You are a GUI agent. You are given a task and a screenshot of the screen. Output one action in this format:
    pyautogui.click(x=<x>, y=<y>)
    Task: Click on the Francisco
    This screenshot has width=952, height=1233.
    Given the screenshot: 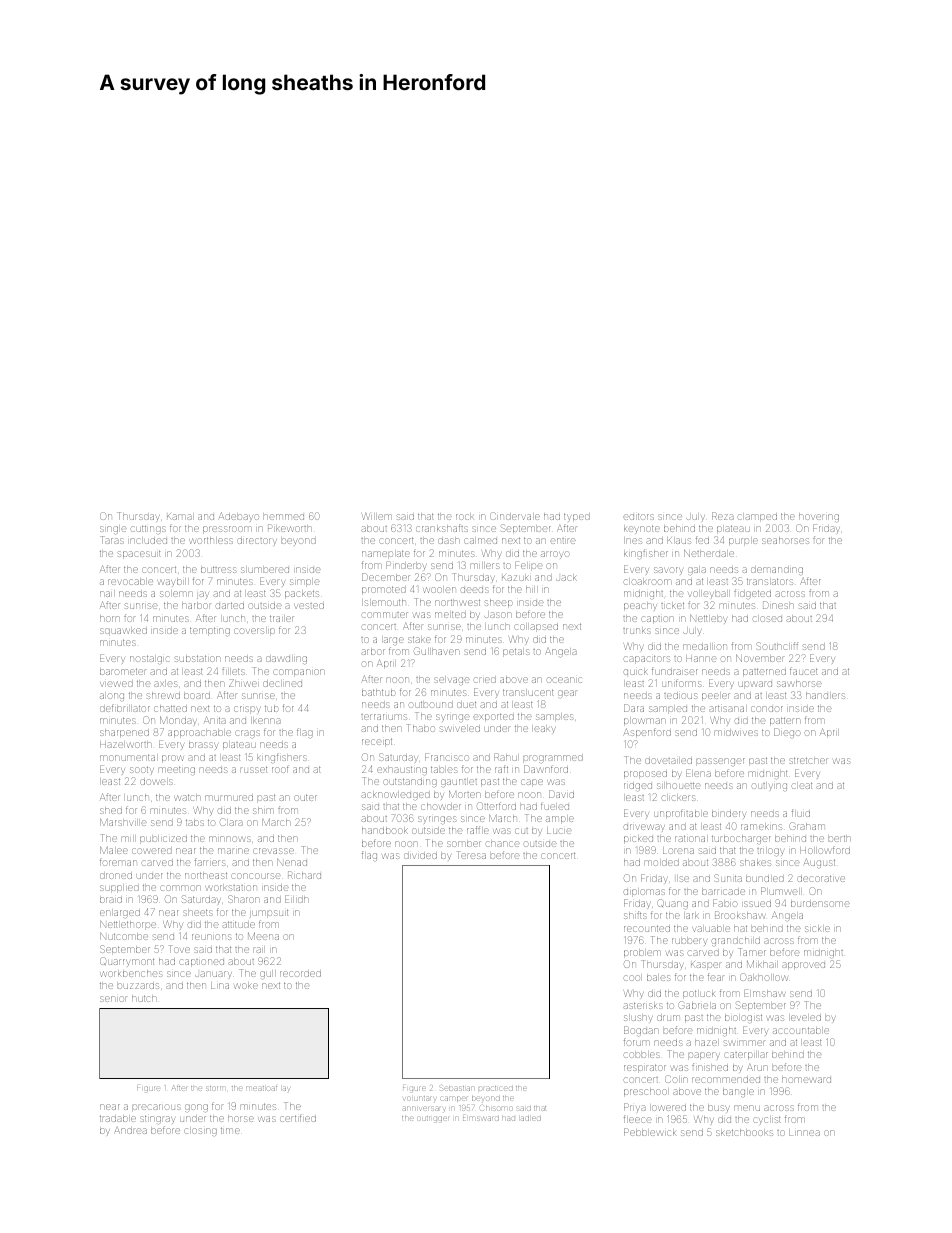 What is the action you would take?
    pyautogui.click(x=447, y=757)
